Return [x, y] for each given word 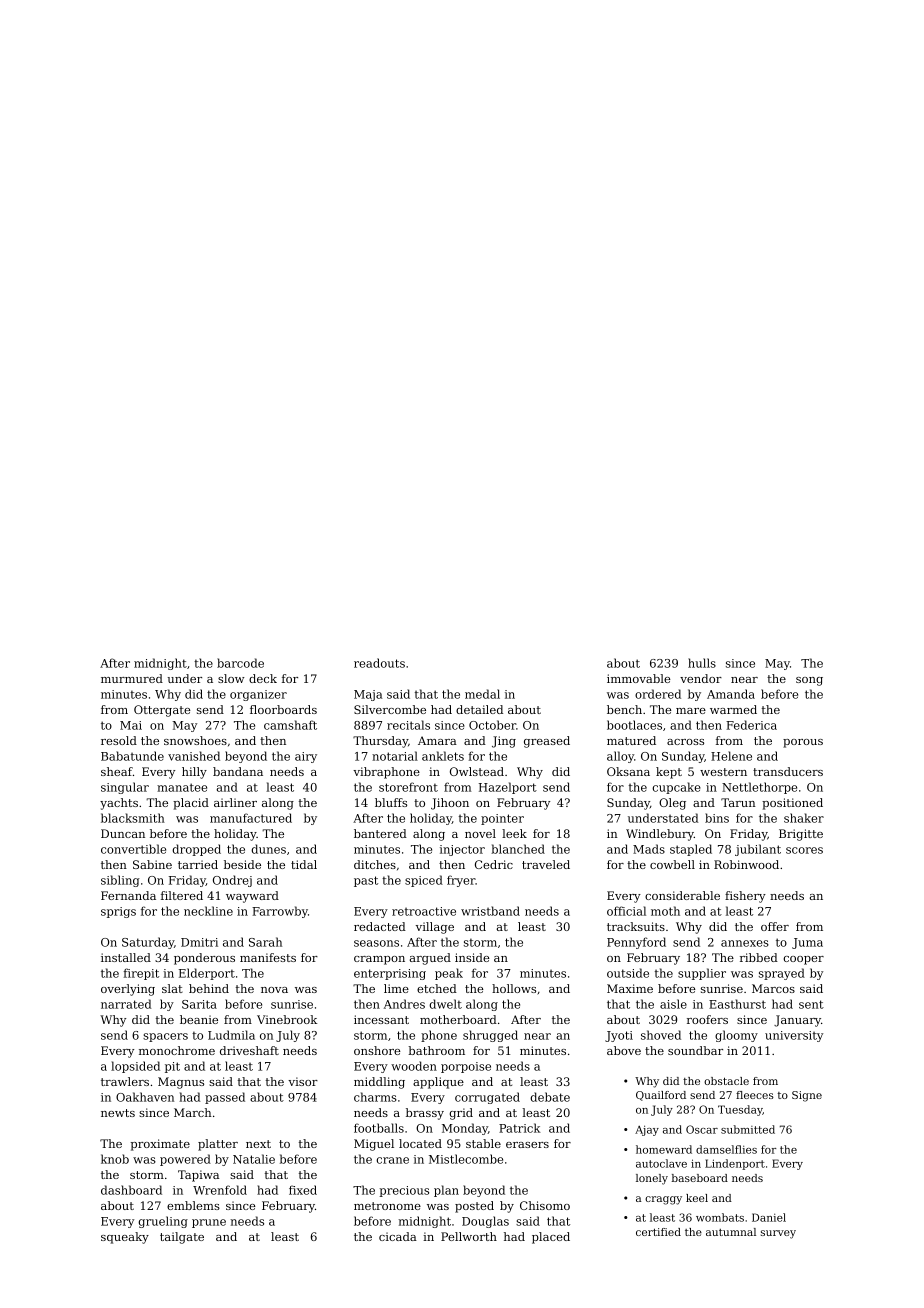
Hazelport [508, 788]
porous [803, 743]
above [624, 1050]
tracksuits [636, 926]
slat [172, 988]
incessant [381, 1019]
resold [119, 740]
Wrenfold [220, 1190]
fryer [461, 881]
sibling [120, 881]
